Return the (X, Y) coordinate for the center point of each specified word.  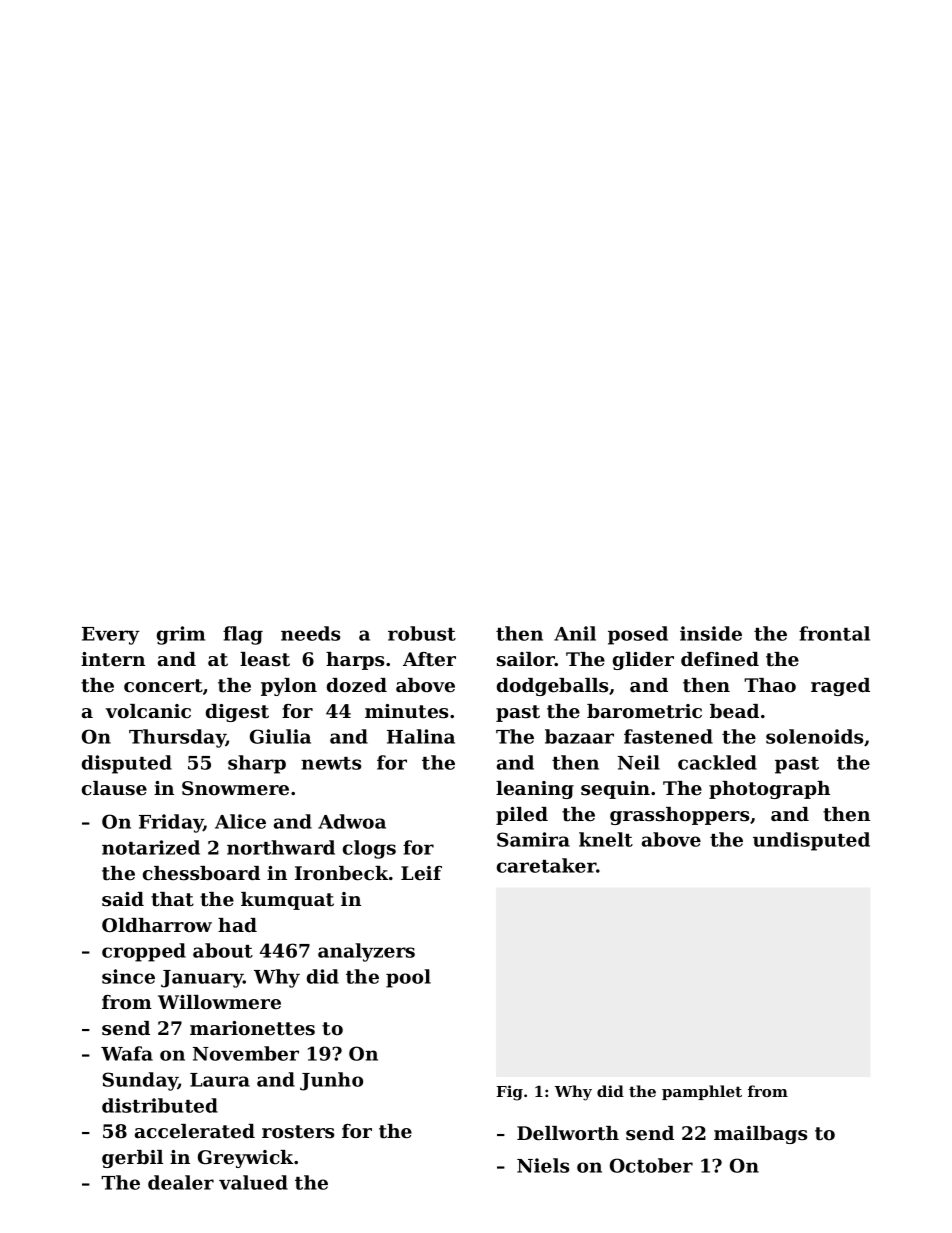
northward (281, 847)
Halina (421, 736)
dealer (181, 1182)
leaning (535, 790)
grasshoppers (679, 816)
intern (113, 659)
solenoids (814, 736)
